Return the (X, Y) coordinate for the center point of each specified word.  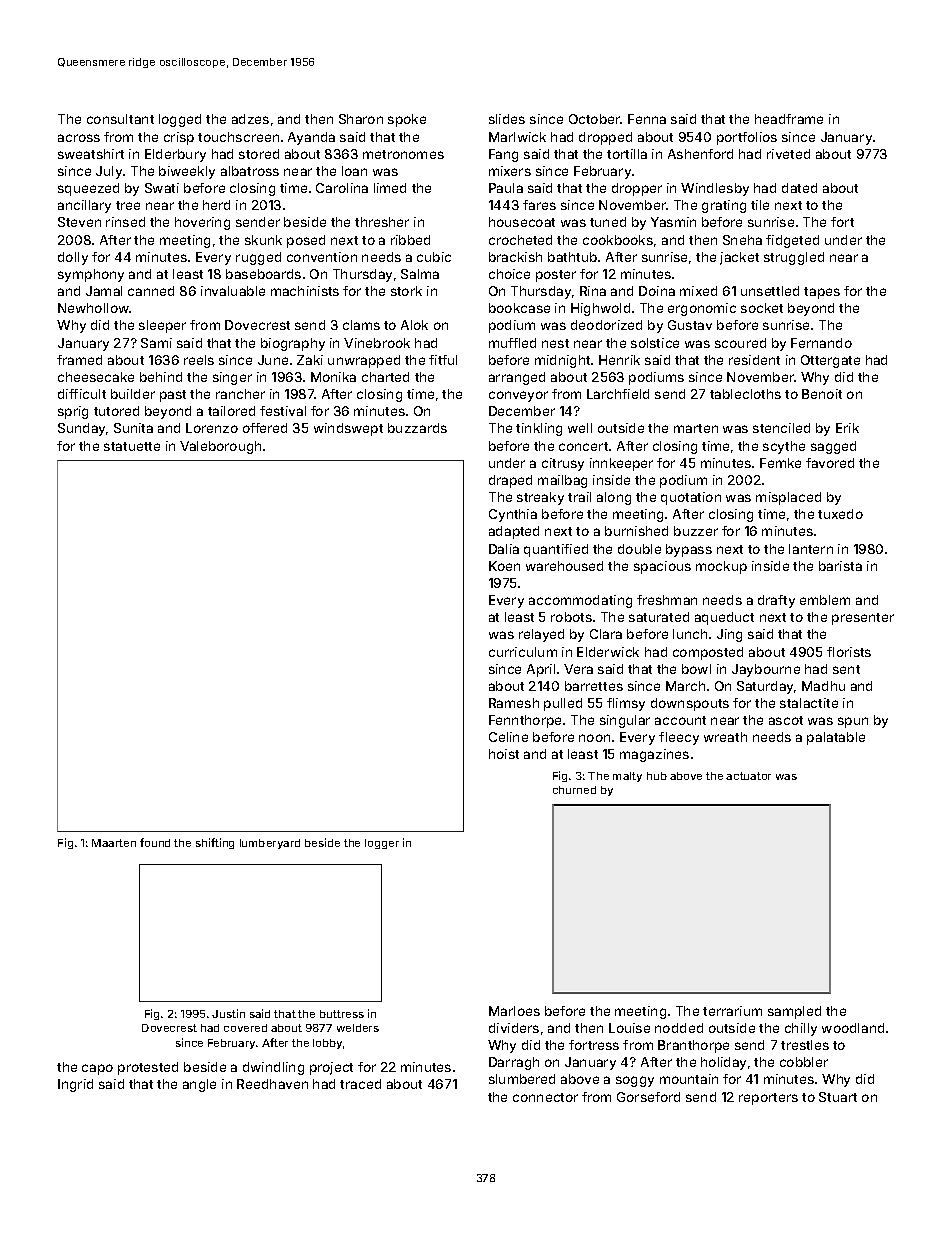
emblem (825, 600)
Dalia (504, 549)
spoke (407, 120)
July (109, 172)
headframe (789, 119)
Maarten (114, 843)
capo (97, 1069)
